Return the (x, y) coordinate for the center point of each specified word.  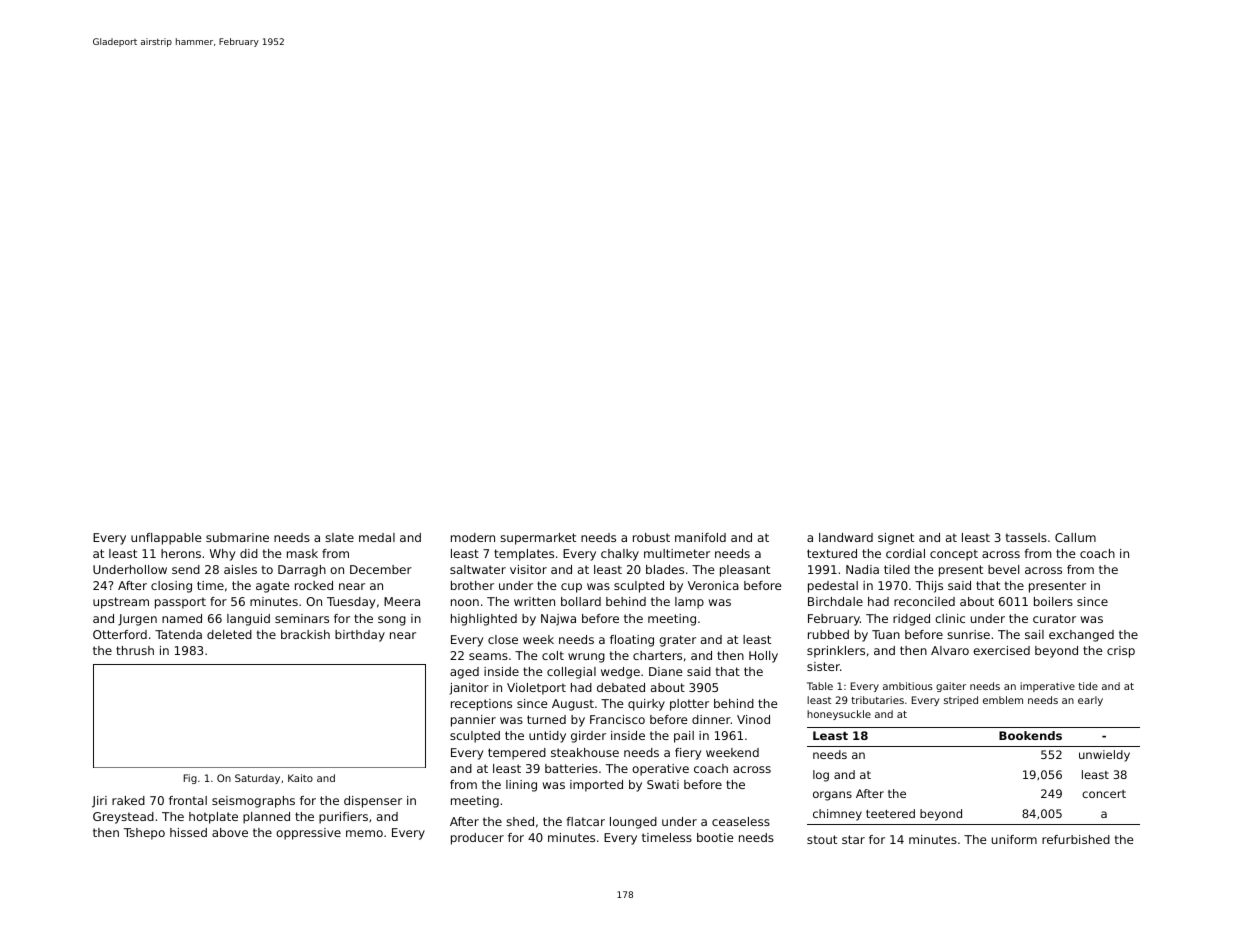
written (534, 601)
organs (832, 796)
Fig (190, 779)
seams (488, 656)
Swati (663, 784)
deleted (229, 634)
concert (1104, 794)
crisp (1121, 652)
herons (181, 553)
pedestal (833, 587)
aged (464, 673)
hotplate (213, 818)
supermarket (538, 539)
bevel (1003, 569)
